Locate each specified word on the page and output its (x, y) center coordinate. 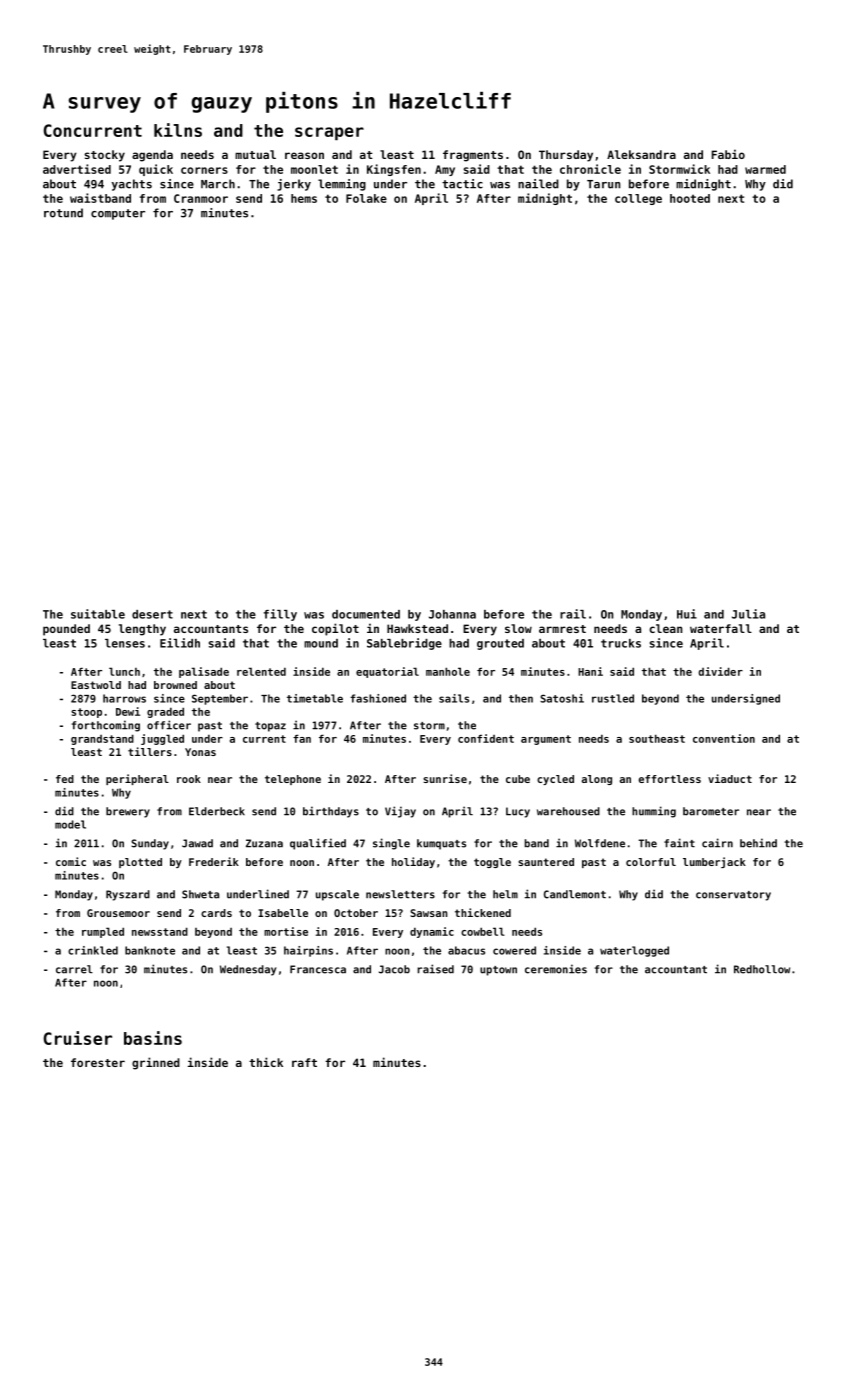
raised (435, 969)
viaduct (730, 778)
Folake (366, 198)
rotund (63, 213)
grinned (156, 1063)
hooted (690, 198)
